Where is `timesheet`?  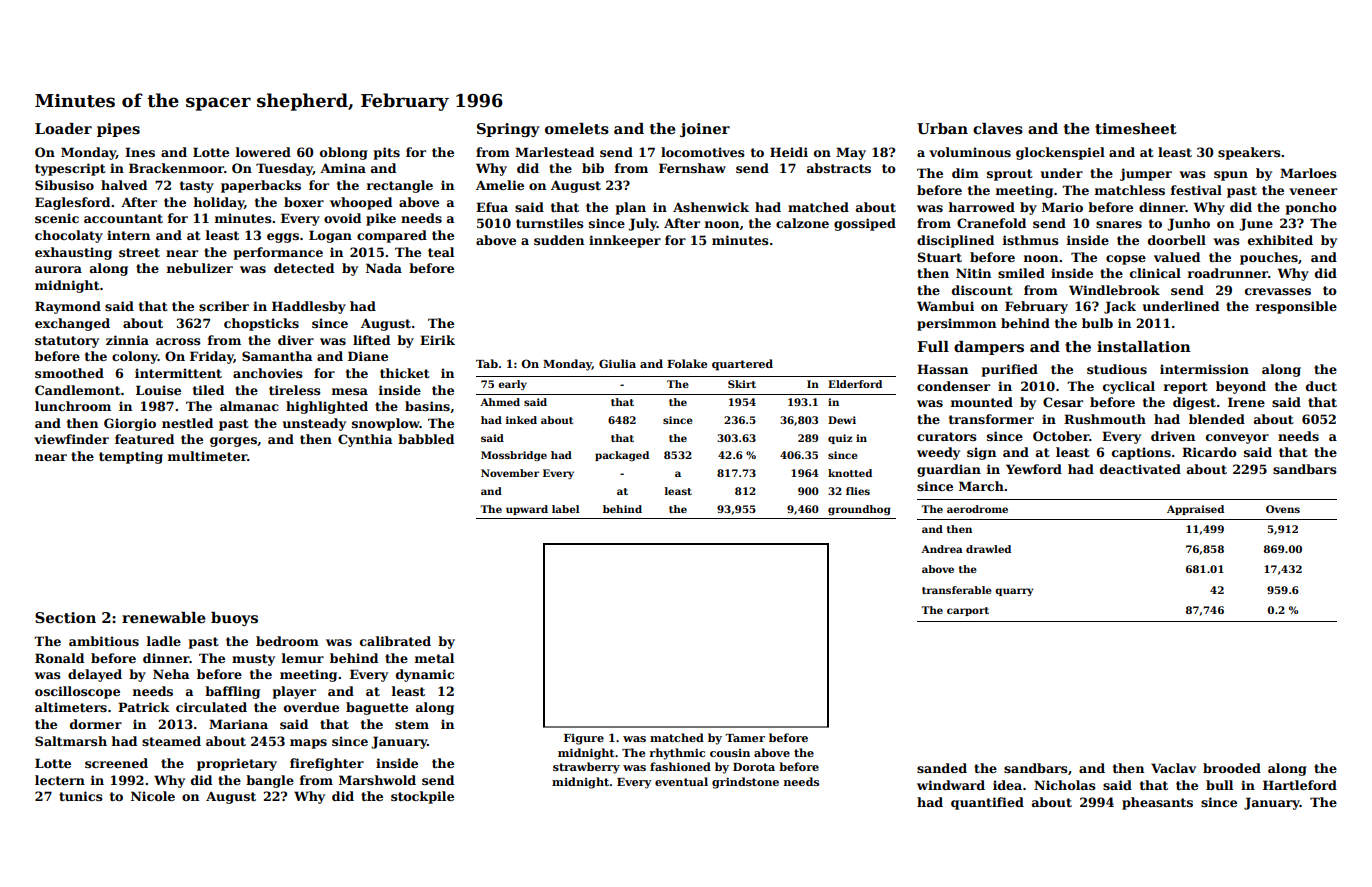
timesheet is located at coordinates (1136, 128).
